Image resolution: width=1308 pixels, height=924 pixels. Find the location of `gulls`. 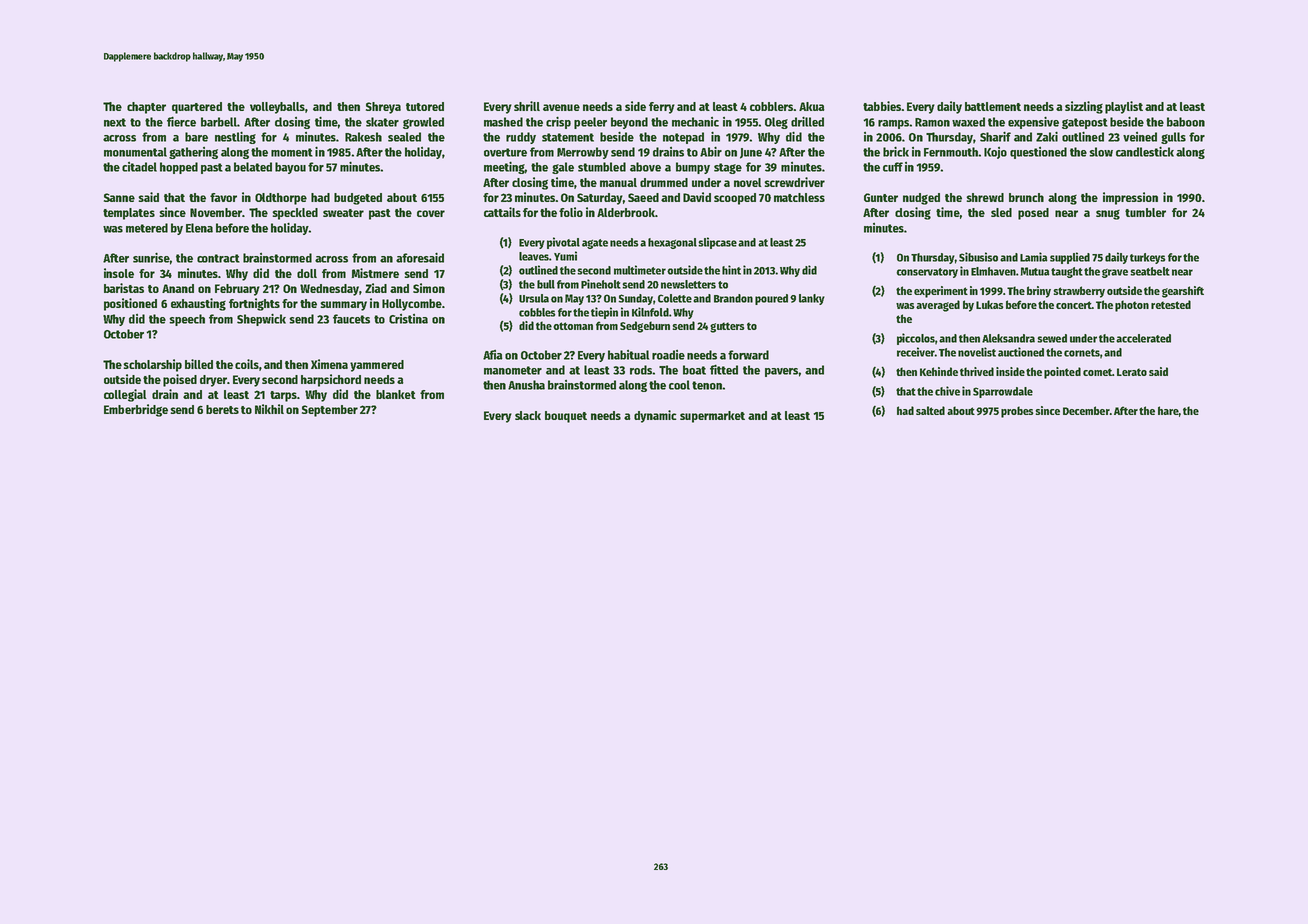

gulls is located at coordinates (1173, 138).
